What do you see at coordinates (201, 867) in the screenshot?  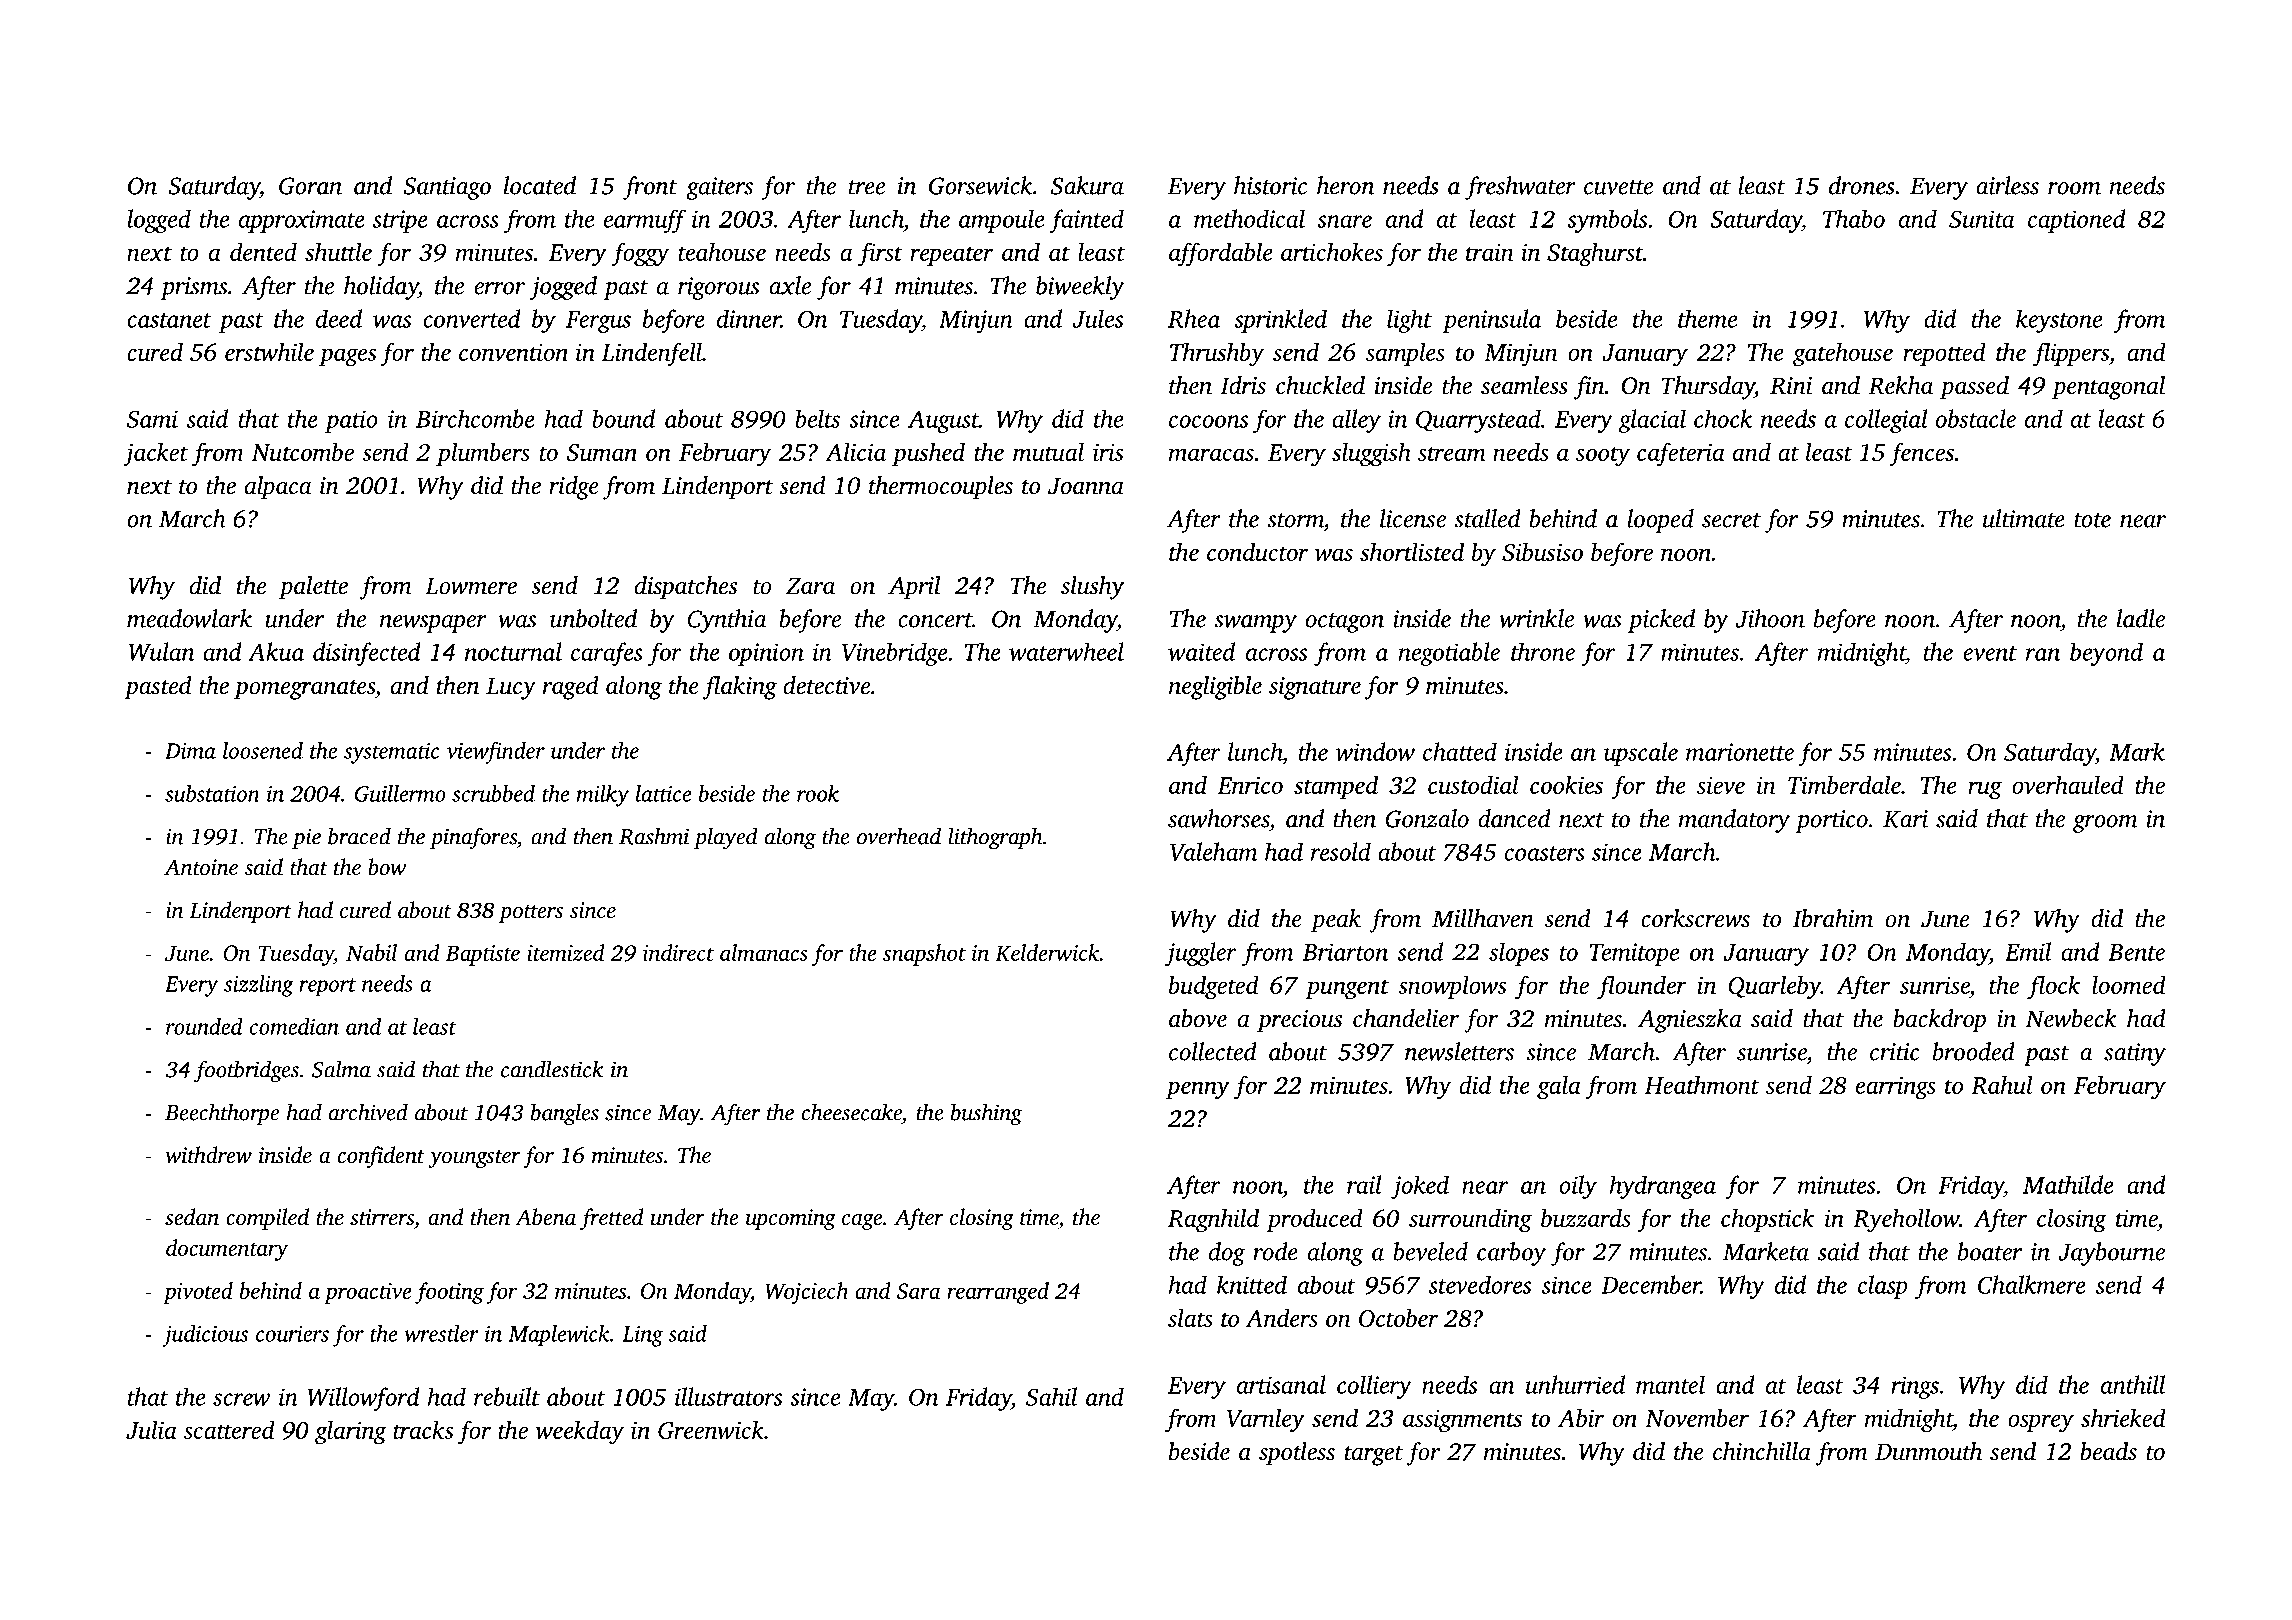 I see `Antoine` at bounding box center [201, 867].
